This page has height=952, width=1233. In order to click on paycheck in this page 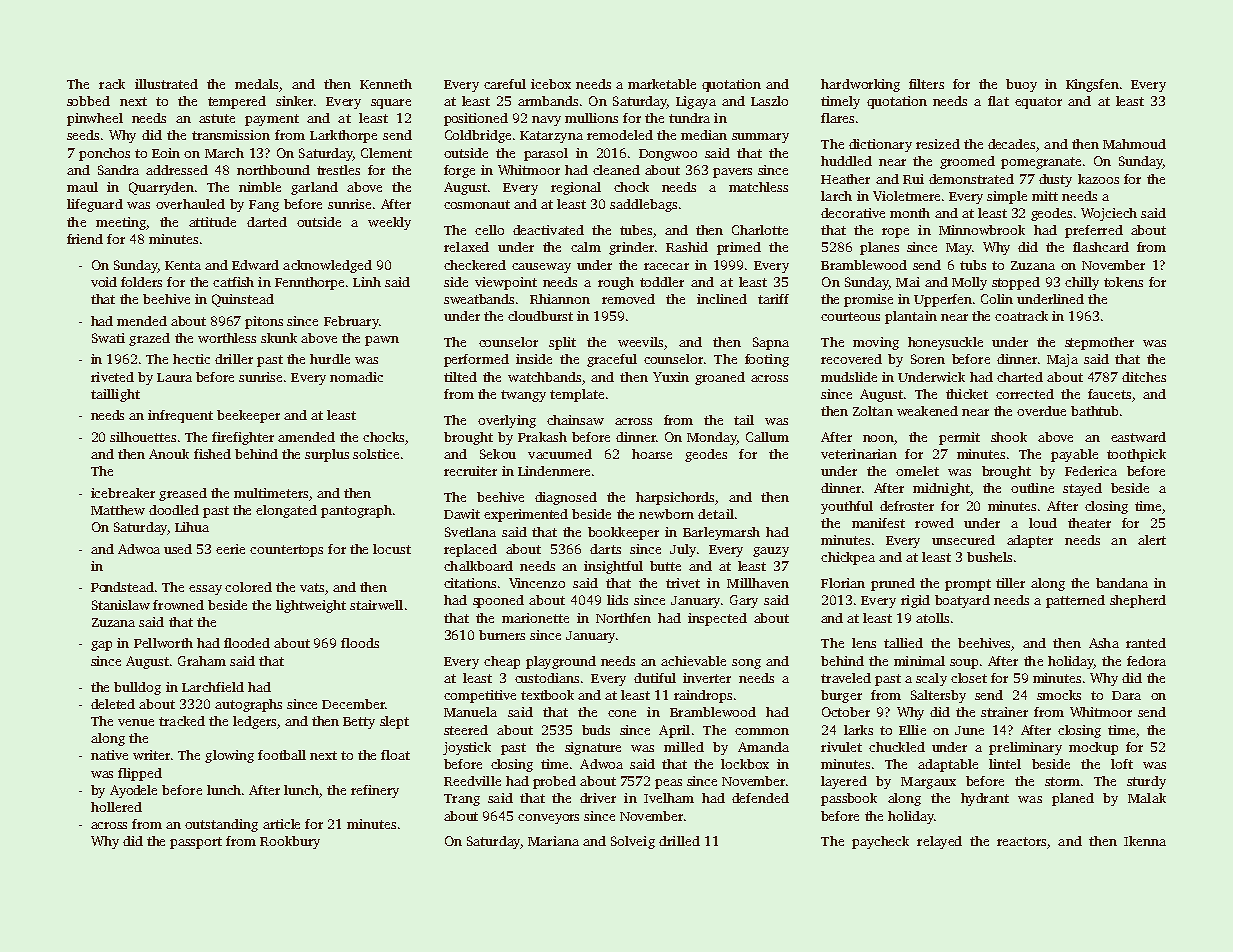, I will do `click(880, 842)`.
